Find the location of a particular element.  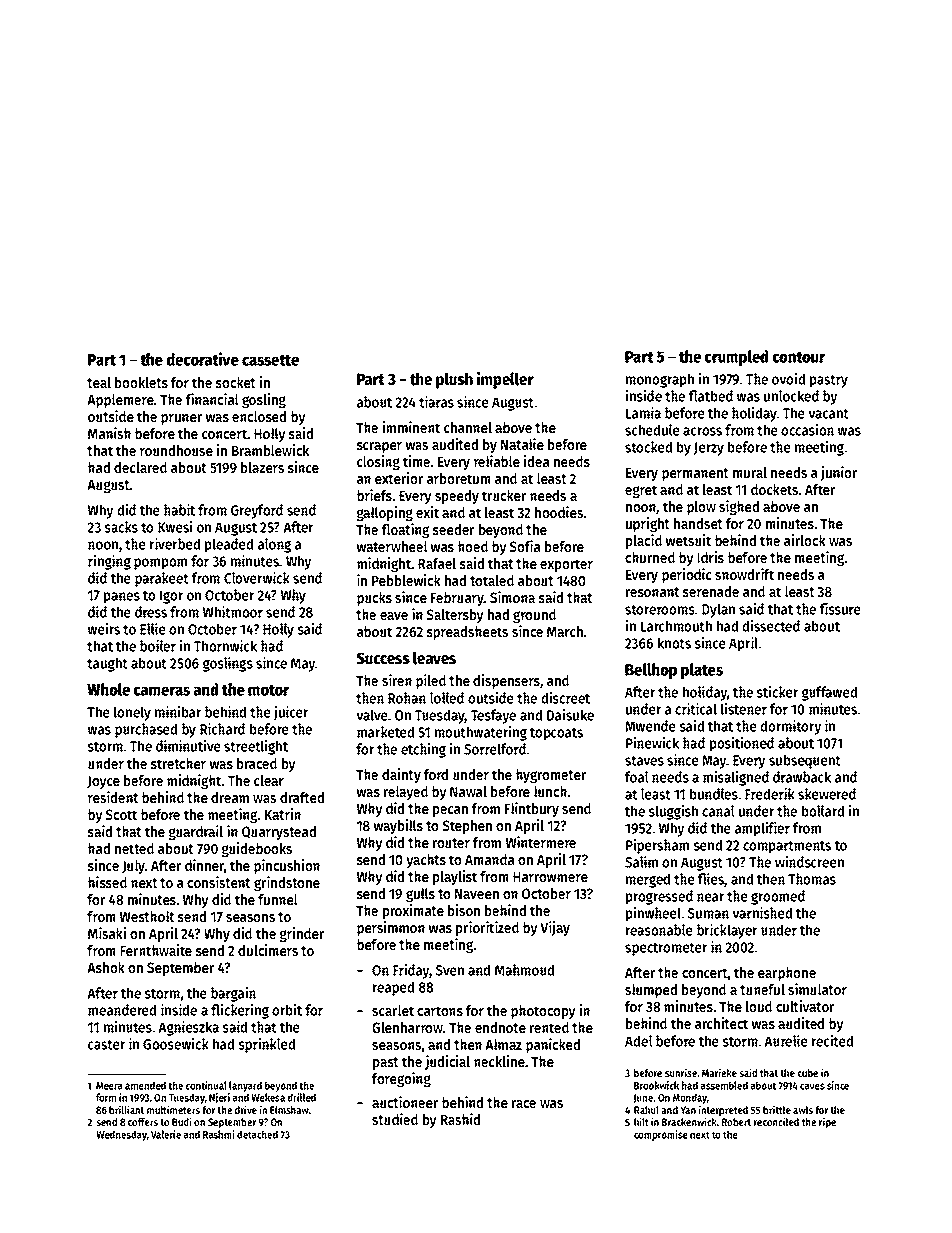

exporter is located at coordinates (566, 565).
